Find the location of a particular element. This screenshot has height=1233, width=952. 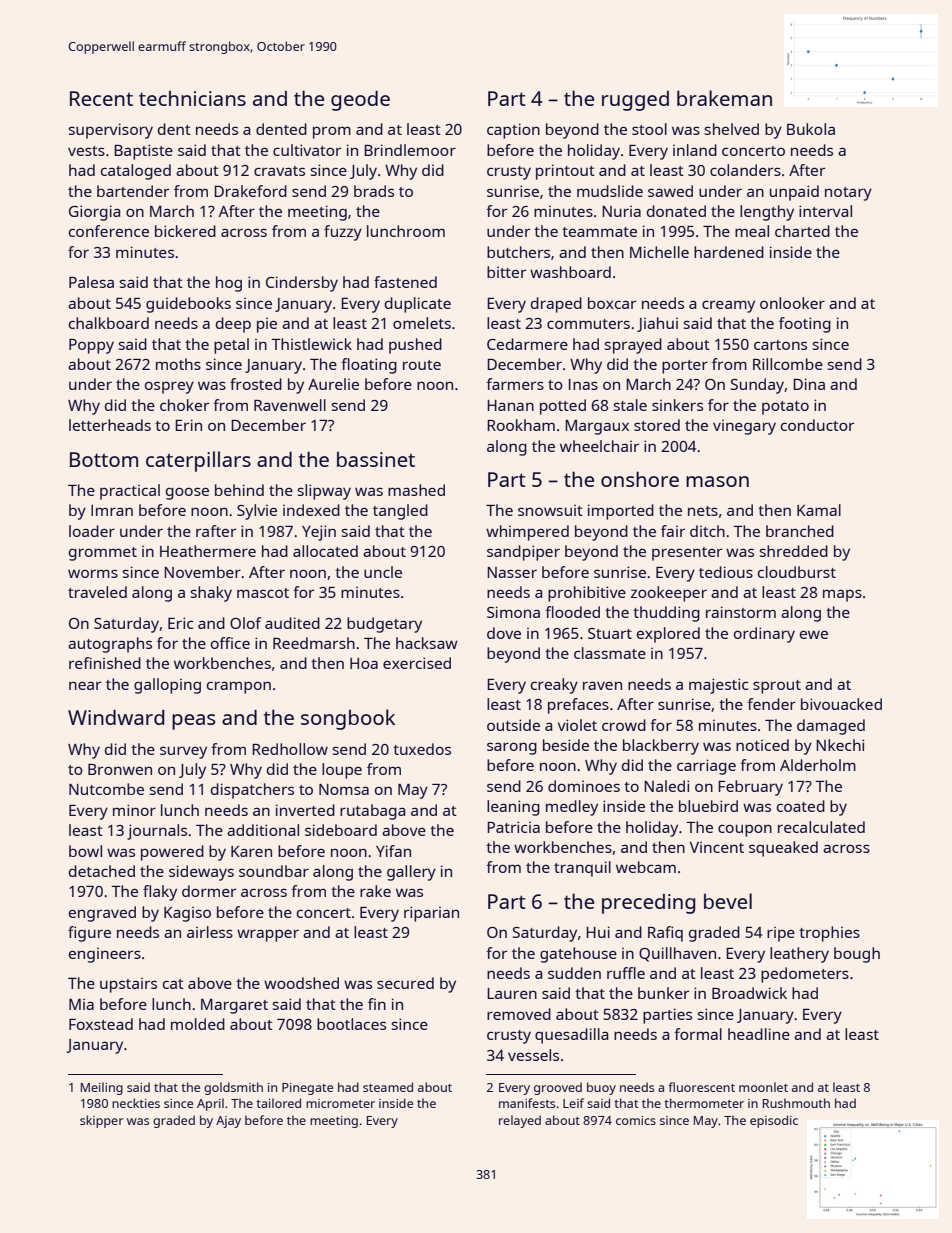

rugged is located at coordinates (635, 101).
